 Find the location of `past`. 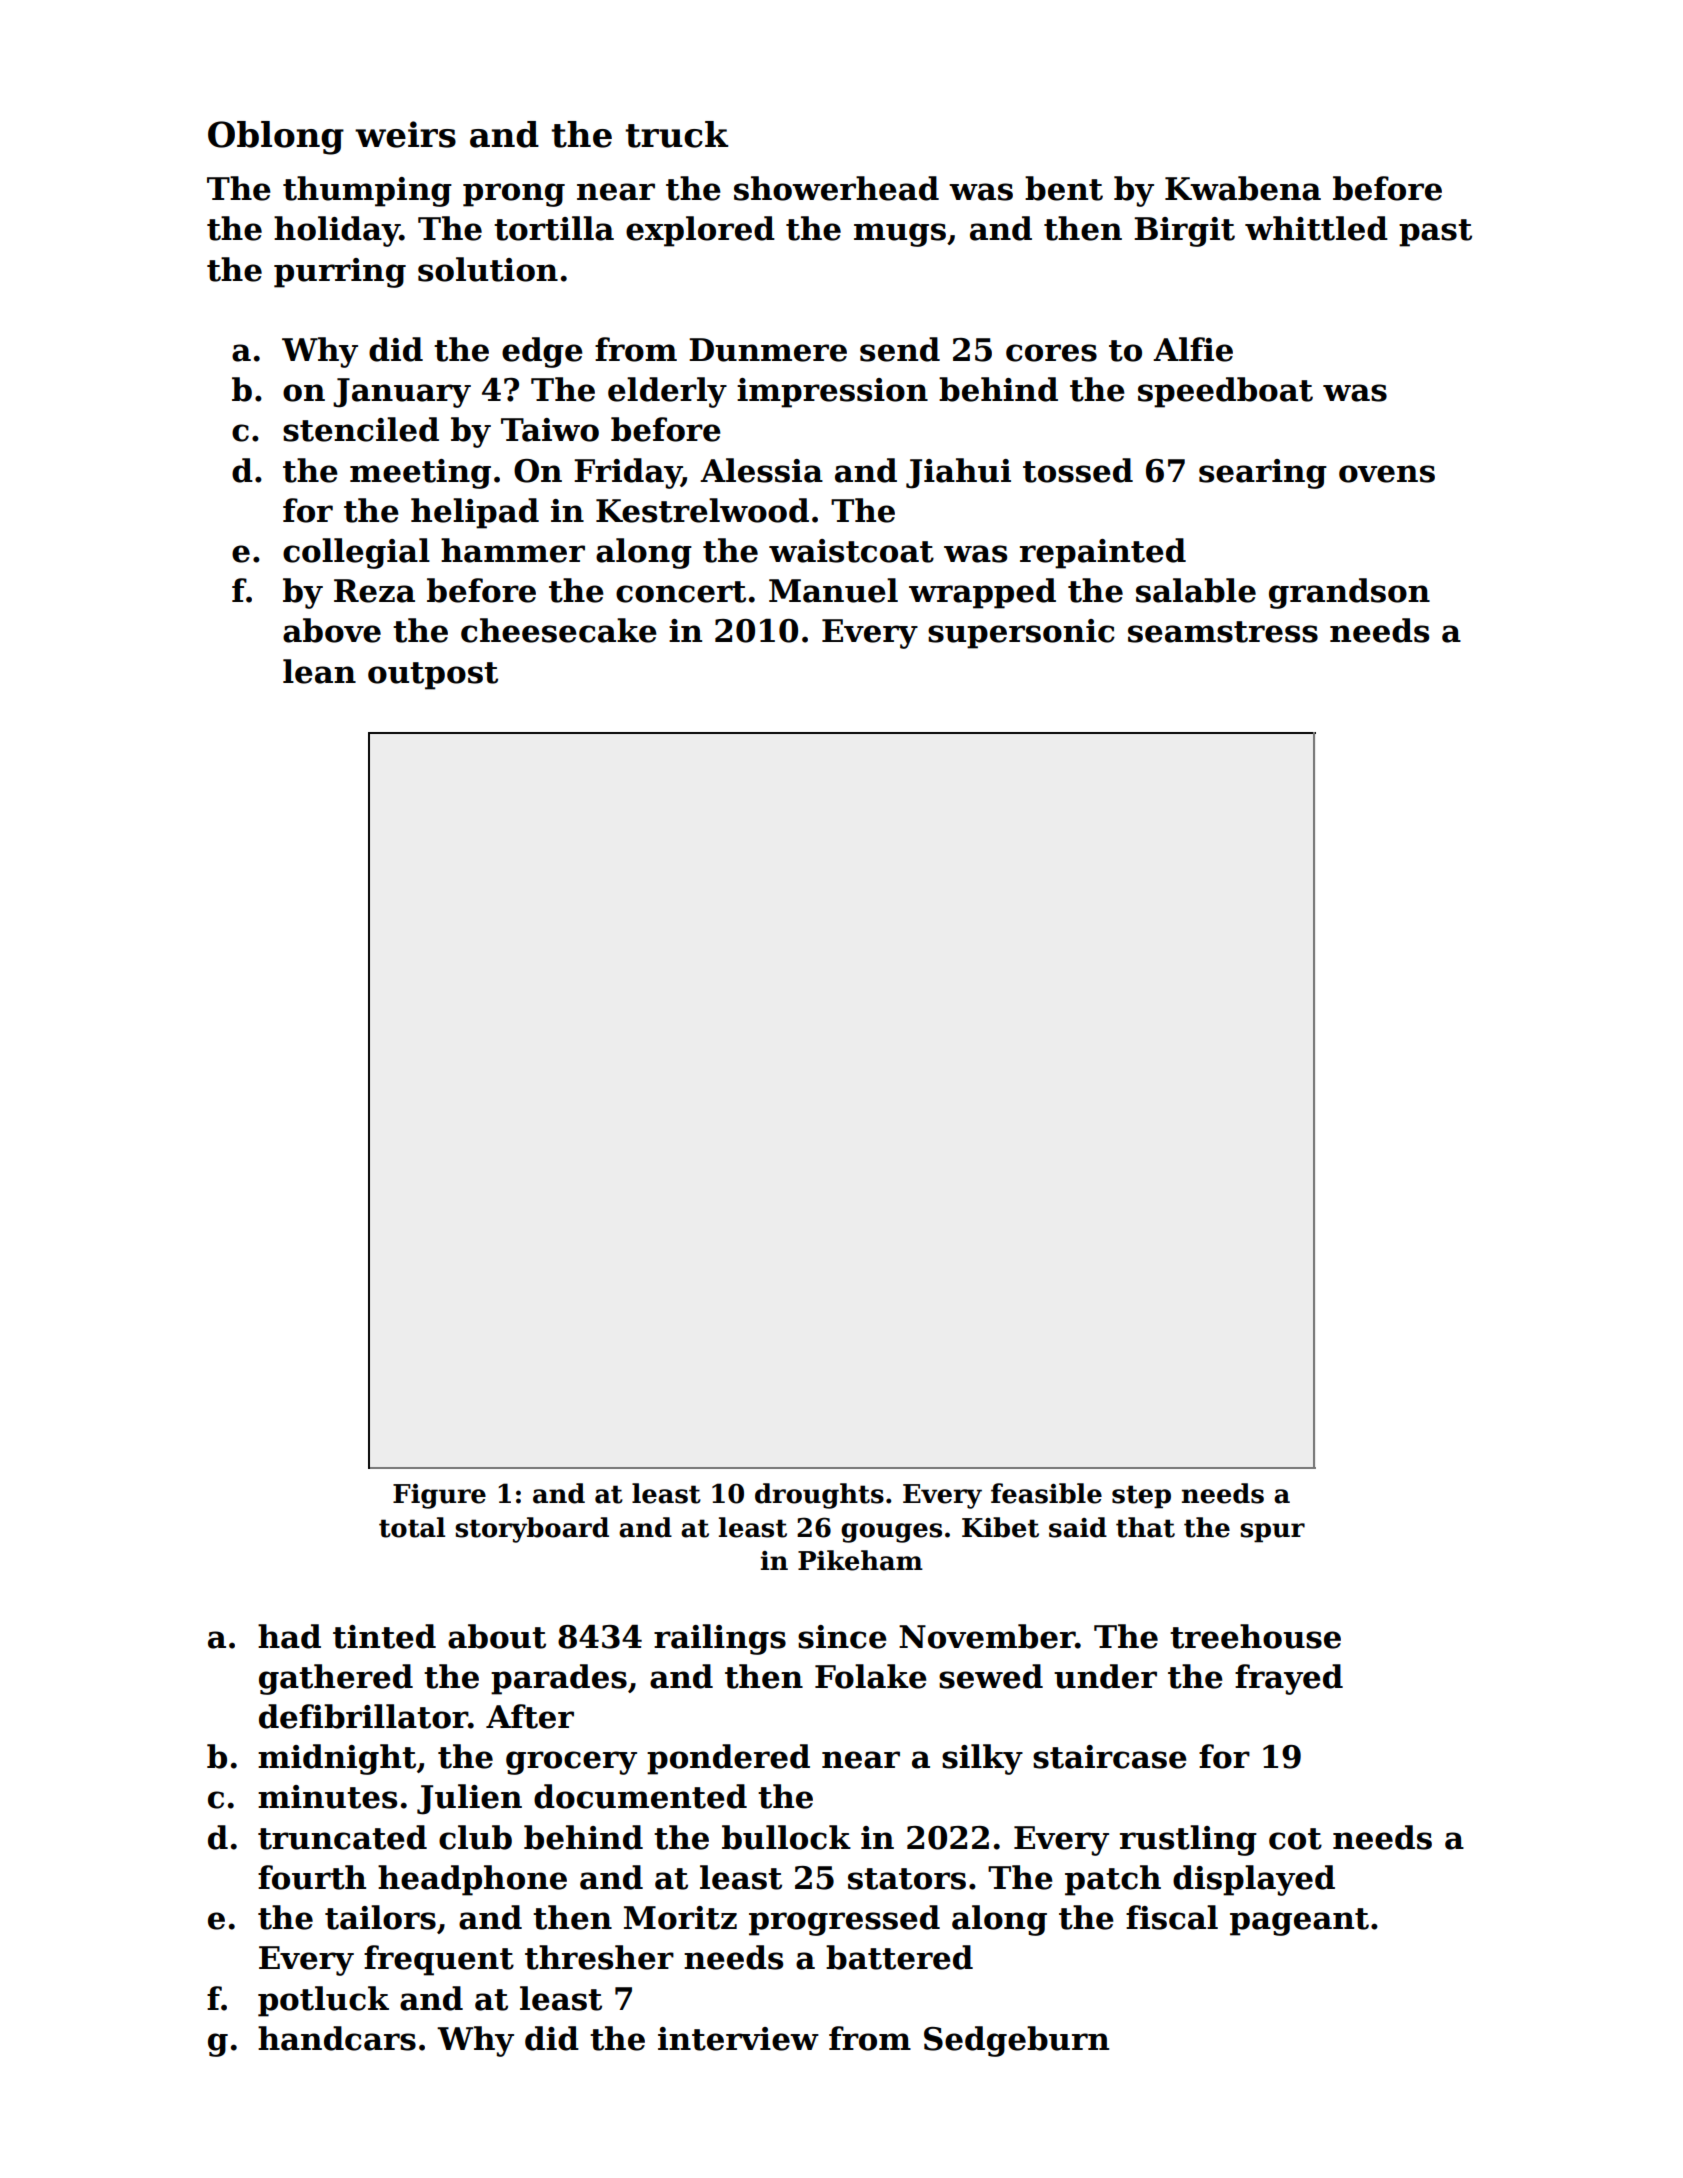

past is located at coordinates (1435, 233).
